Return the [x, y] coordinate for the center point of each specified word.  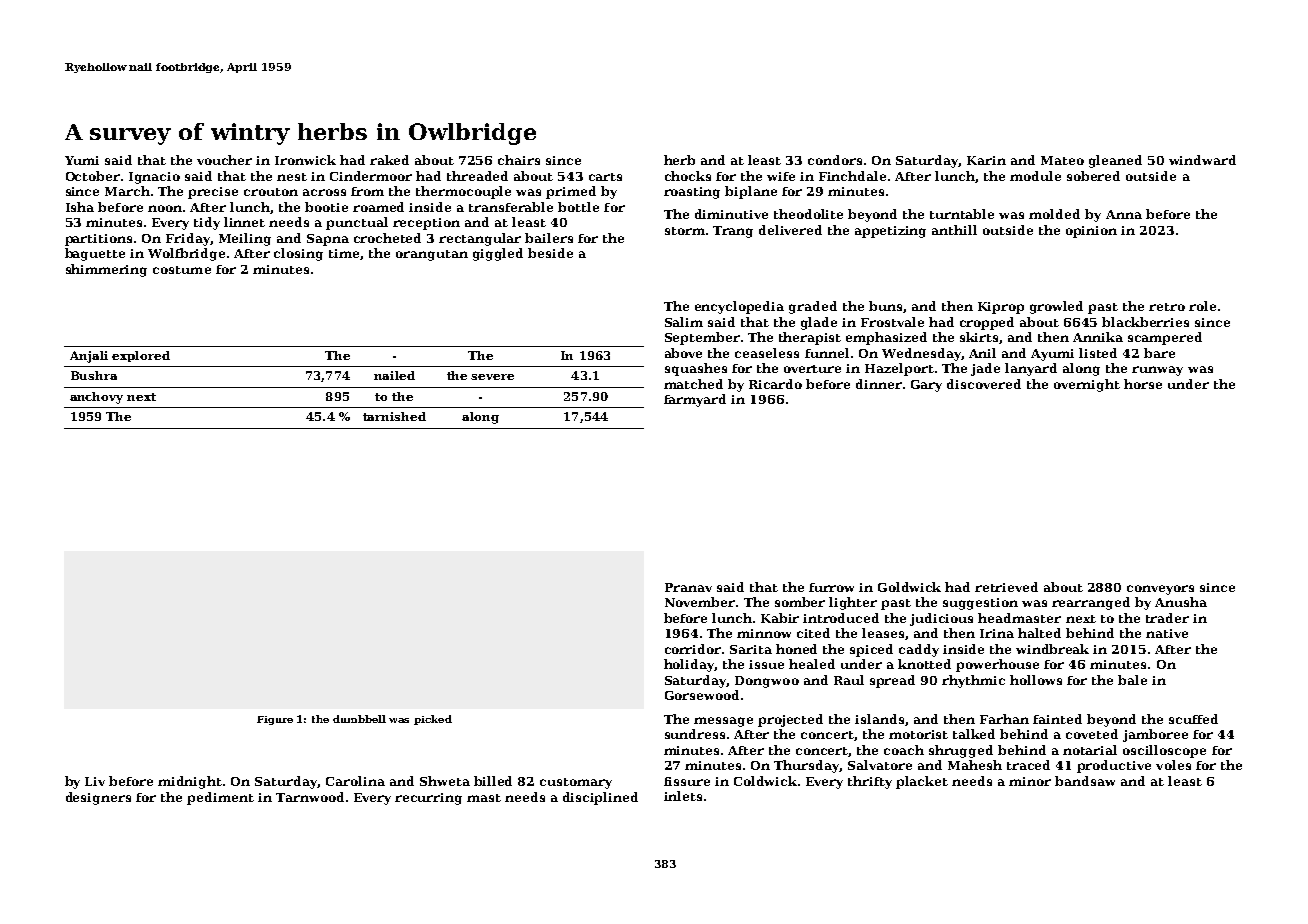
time [344, 253]
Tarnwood [310, 797]
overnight [1087, 385]
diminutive [731, 214]
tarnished [394, 416]
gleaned [1115, 161]
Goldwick [909, 587]
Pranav [688, 587]
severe [492, 377]
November [700, 602]
